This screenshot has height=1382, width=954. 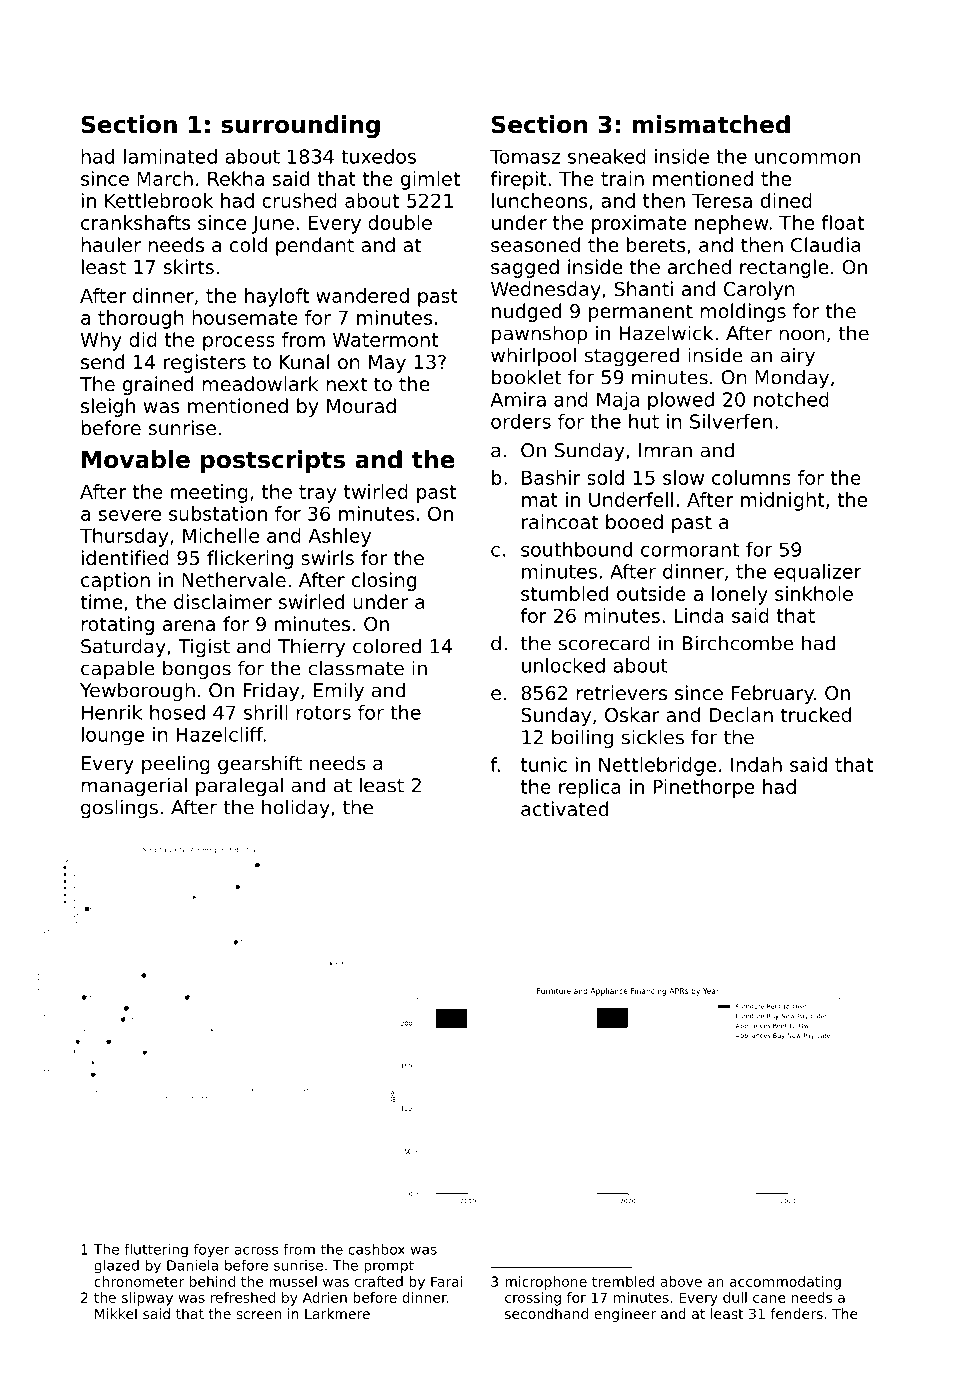 What do you see at coordinates (711, 124) in the screenshot?
I see `mismatched` at bounding box center [711, 124].
